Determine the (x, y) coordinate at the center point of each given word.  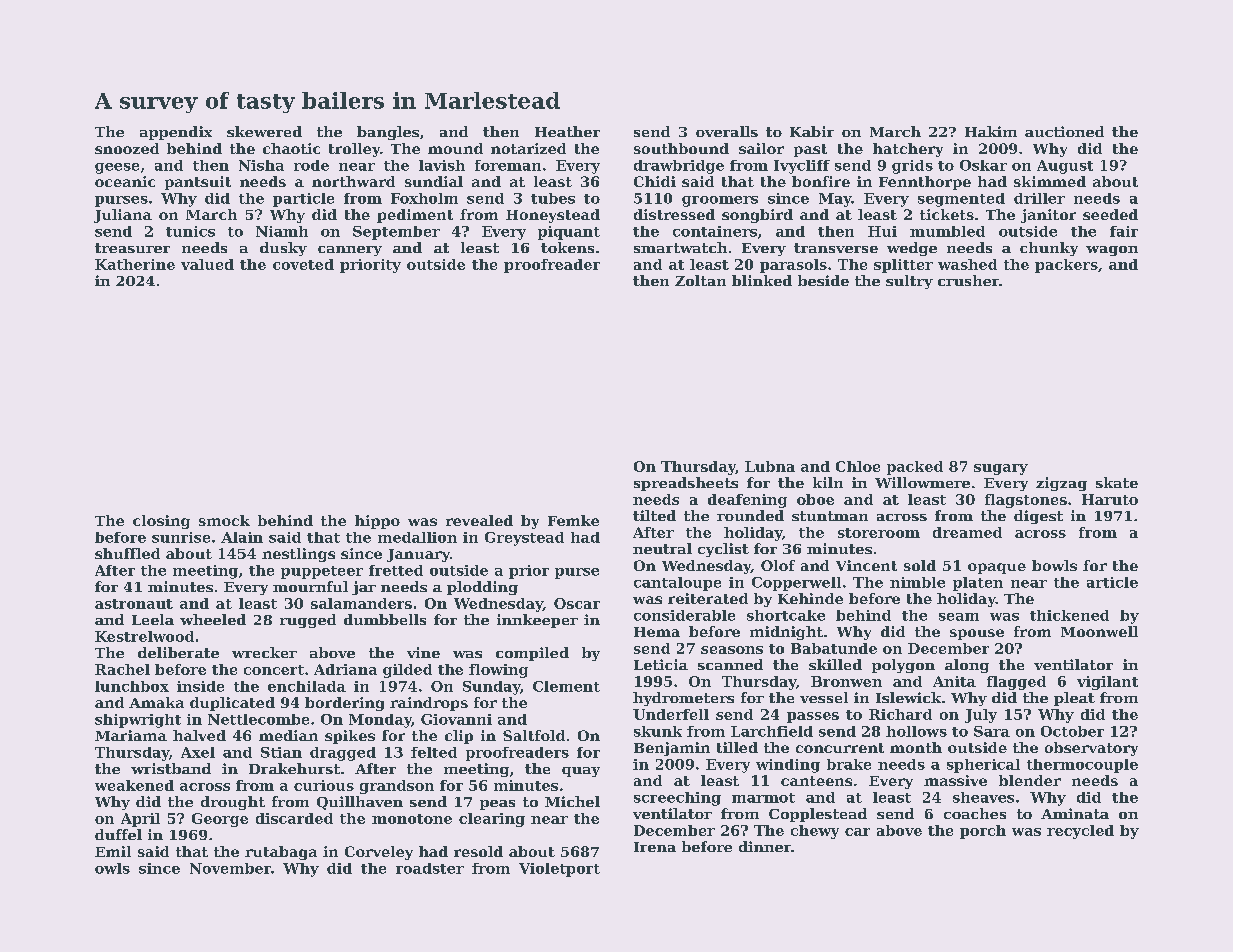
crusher (968, 280)
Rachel (122, 669)
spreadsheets (686, 484)
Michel (572, 801)
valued (207, 264)
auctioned (1064, 131)
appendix (176, 133)
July (981, 716)
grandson (397, 787)
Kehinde (810, 598)
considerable (684, 615)
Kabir (812, 131)
